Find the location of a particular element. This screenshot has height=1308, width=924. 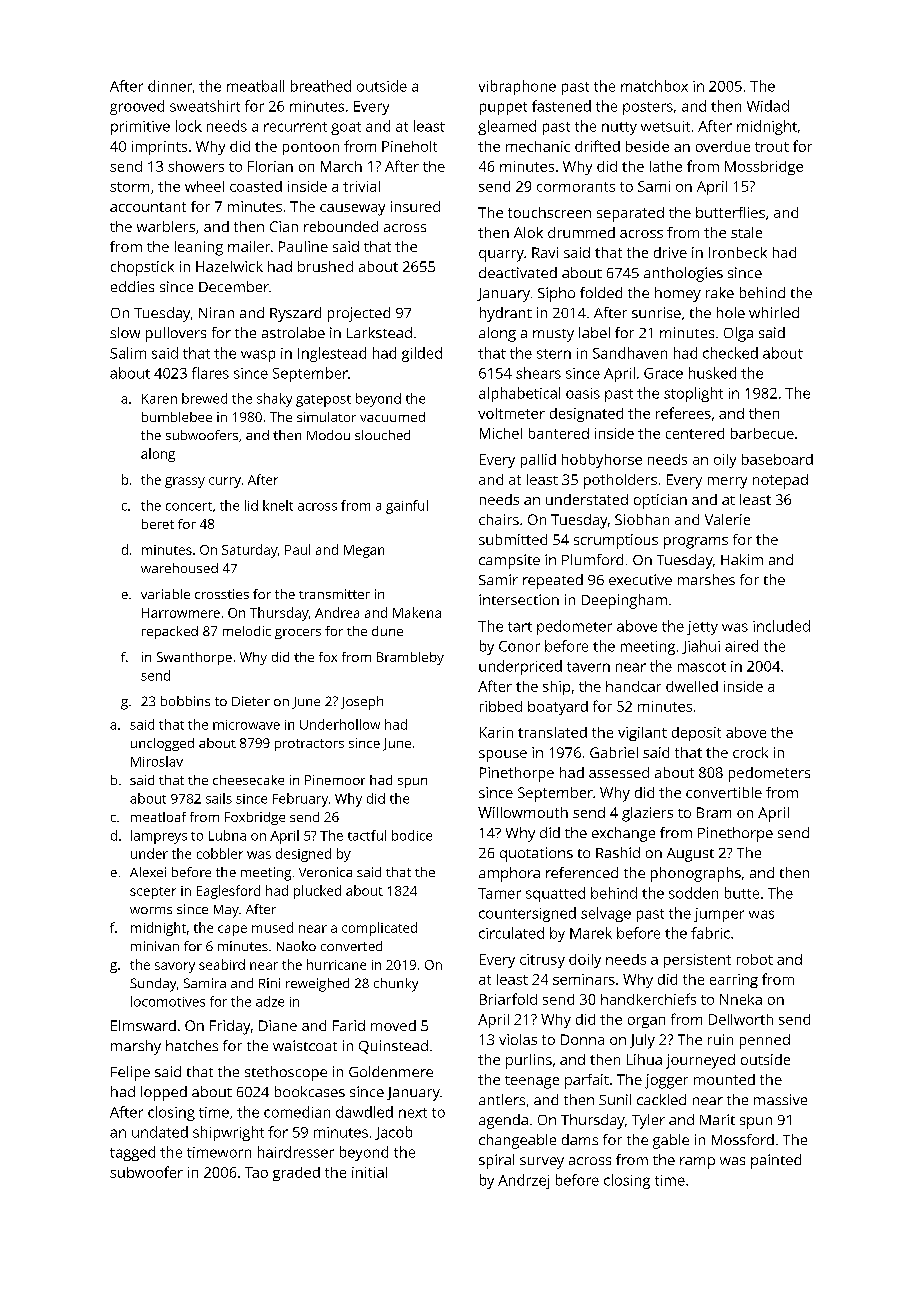

chunky is located at coordinates (396, 985).
